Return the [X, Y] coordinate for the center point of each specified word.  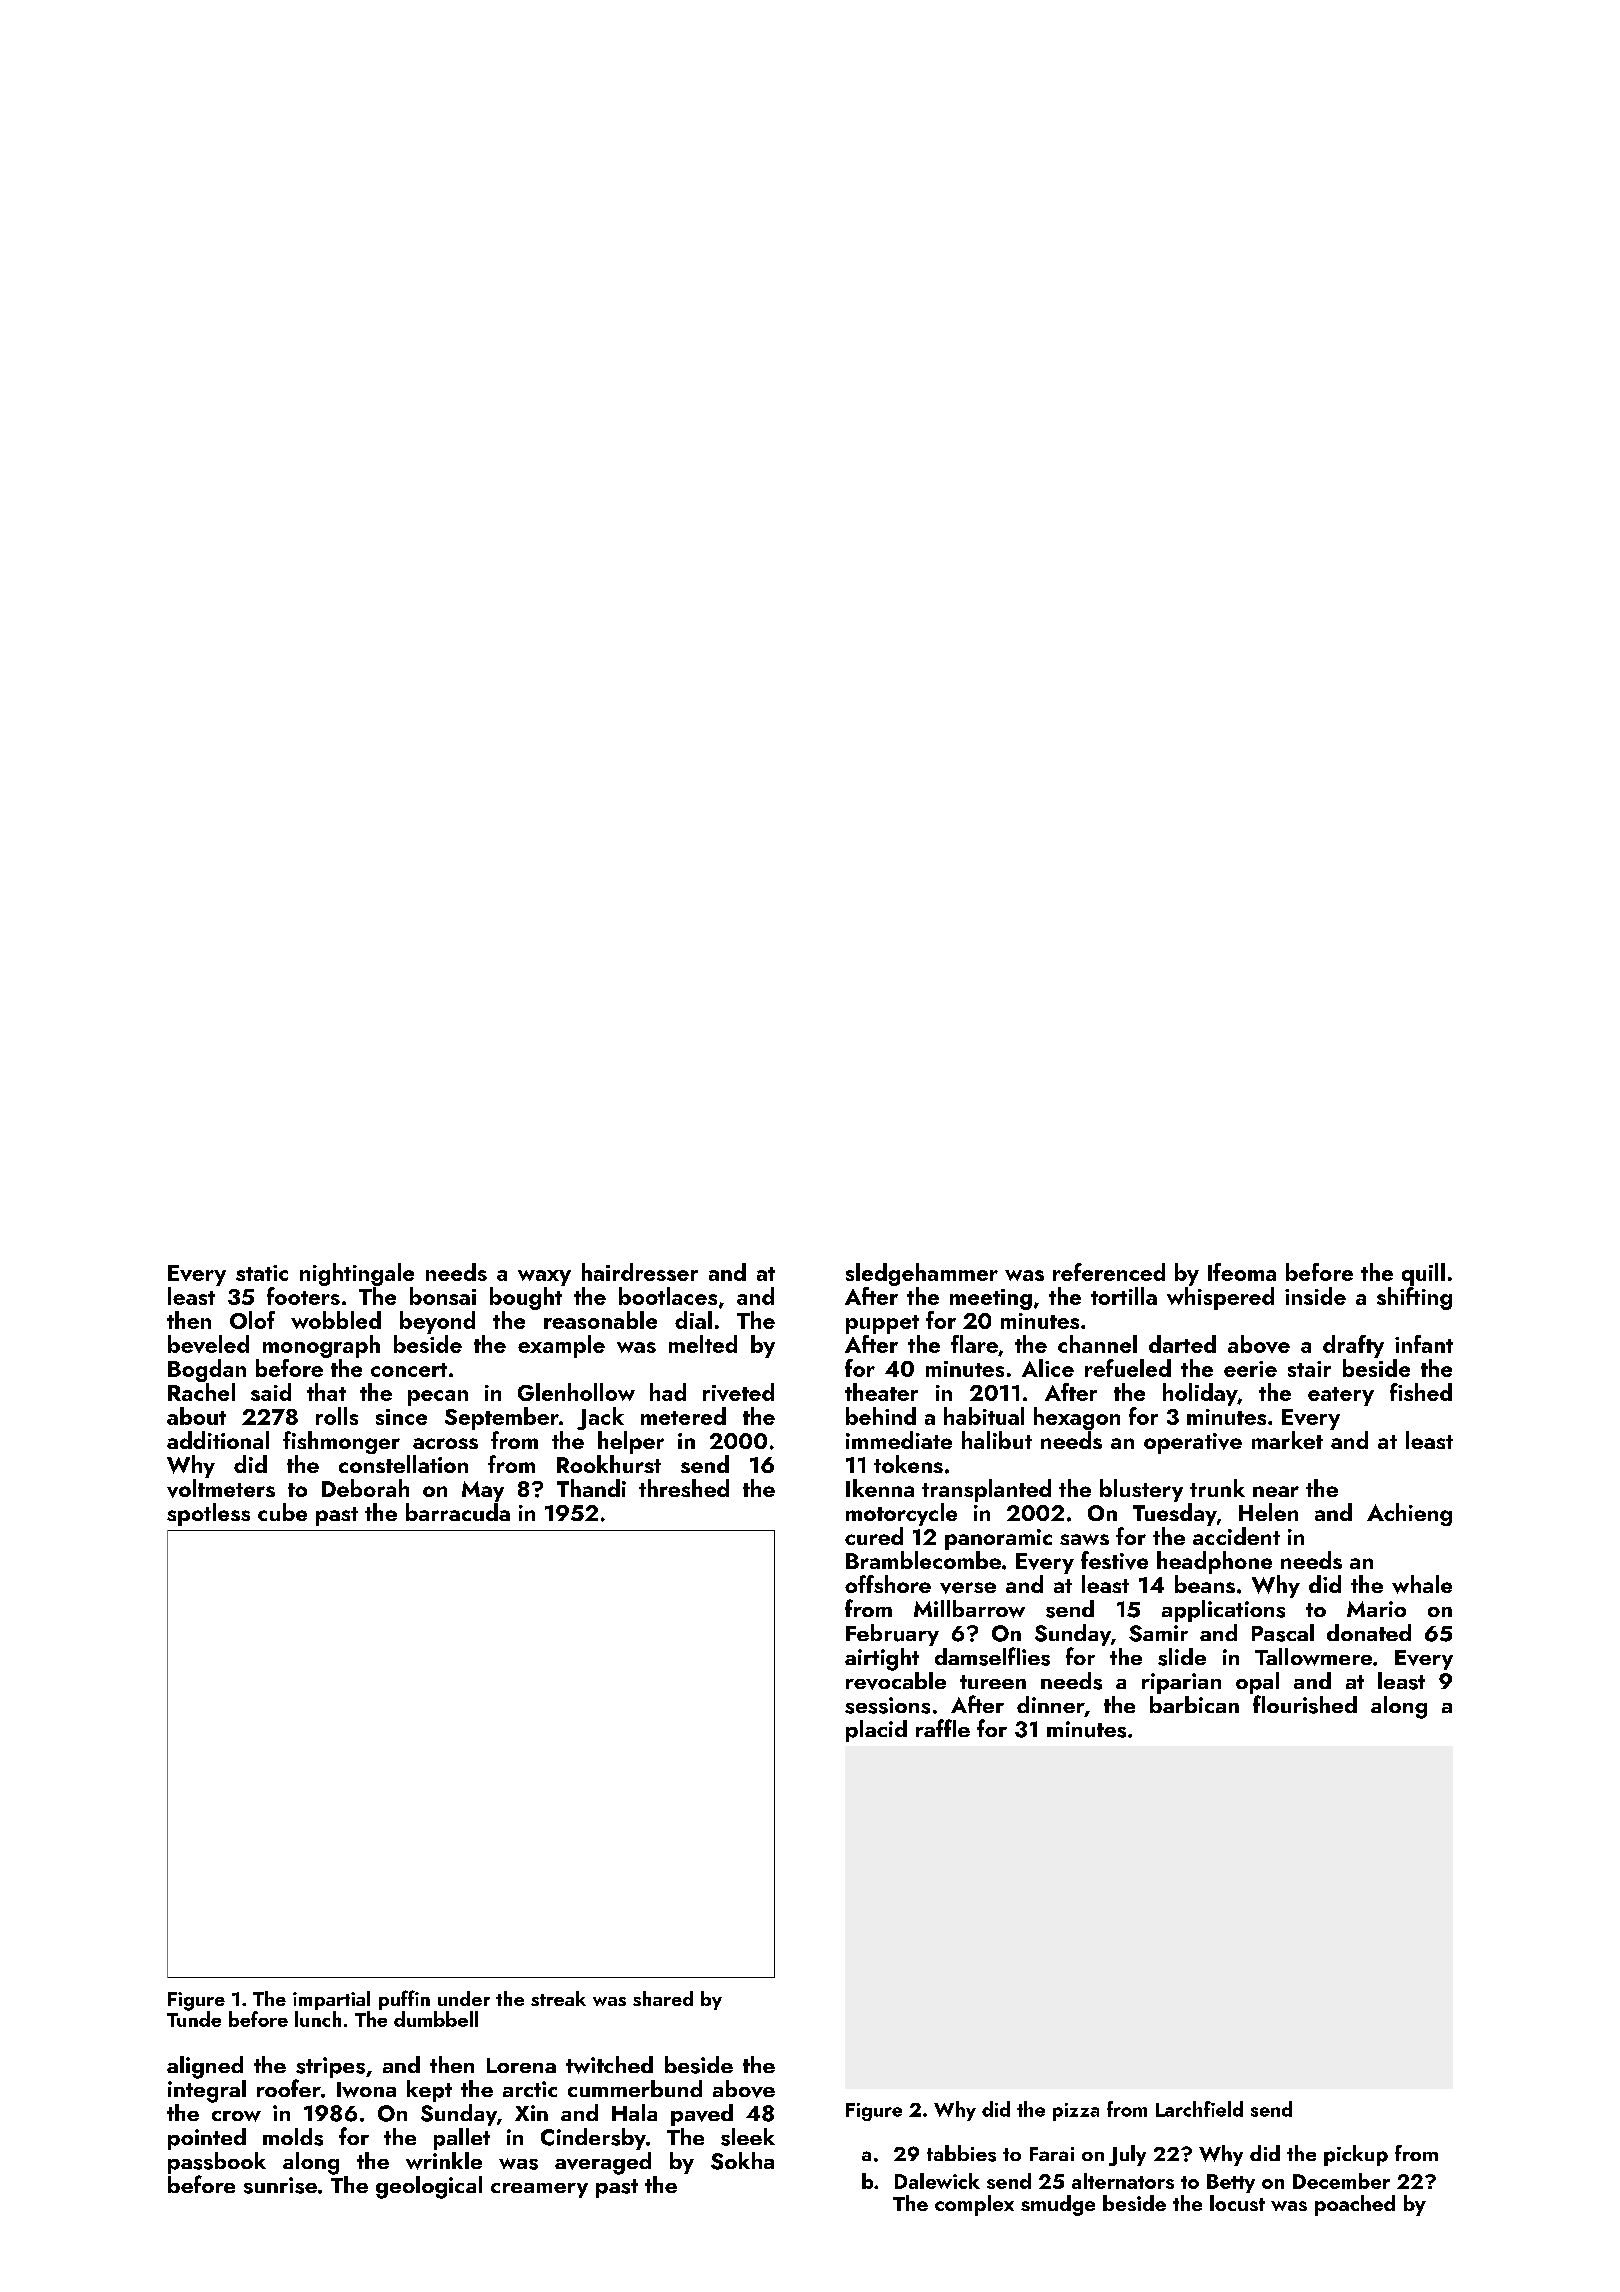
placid [876, 1731]
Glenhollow [576, 1392]
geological [429, 2187]
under [464, 1998]
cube [282, 1512]
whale [1422, 1584]
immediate [899, 1440]
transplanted [986, 1490]
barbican [1194, 1704]
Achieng [1409, 1514]
